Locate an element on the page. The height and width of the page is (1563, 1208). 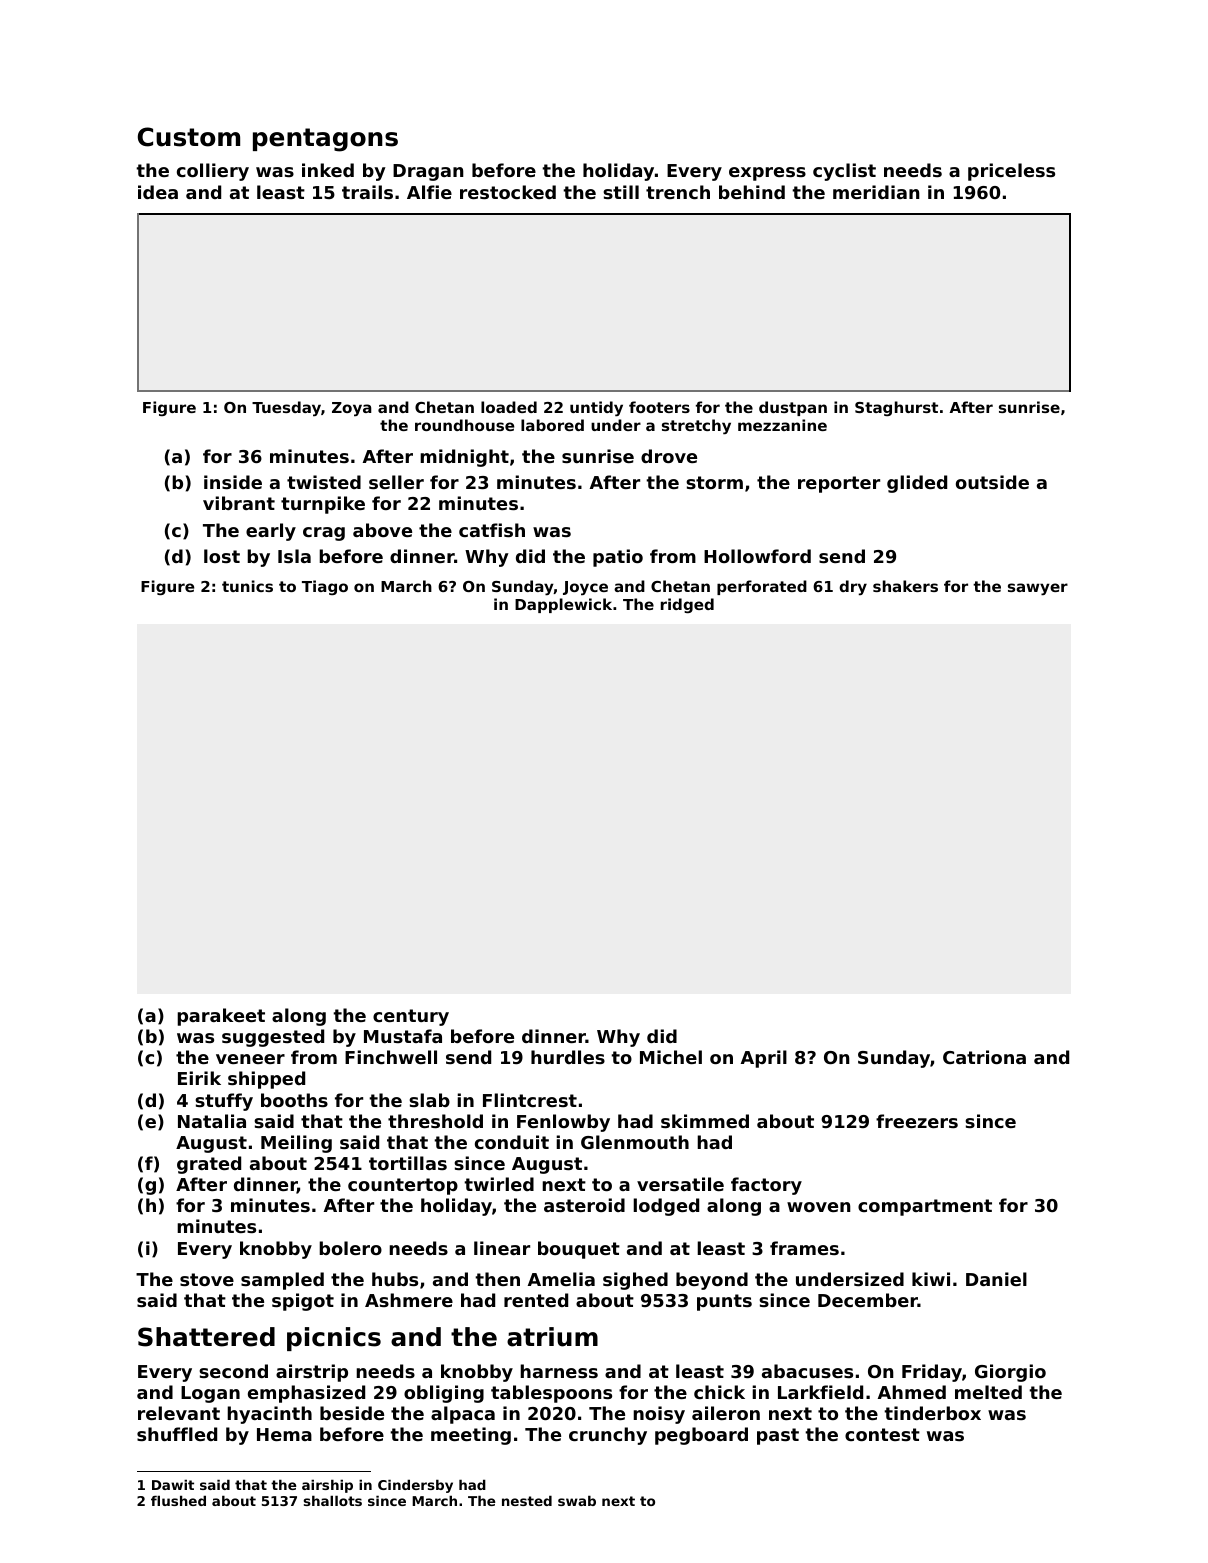
vibrant is located at coordinates (239, 503).
